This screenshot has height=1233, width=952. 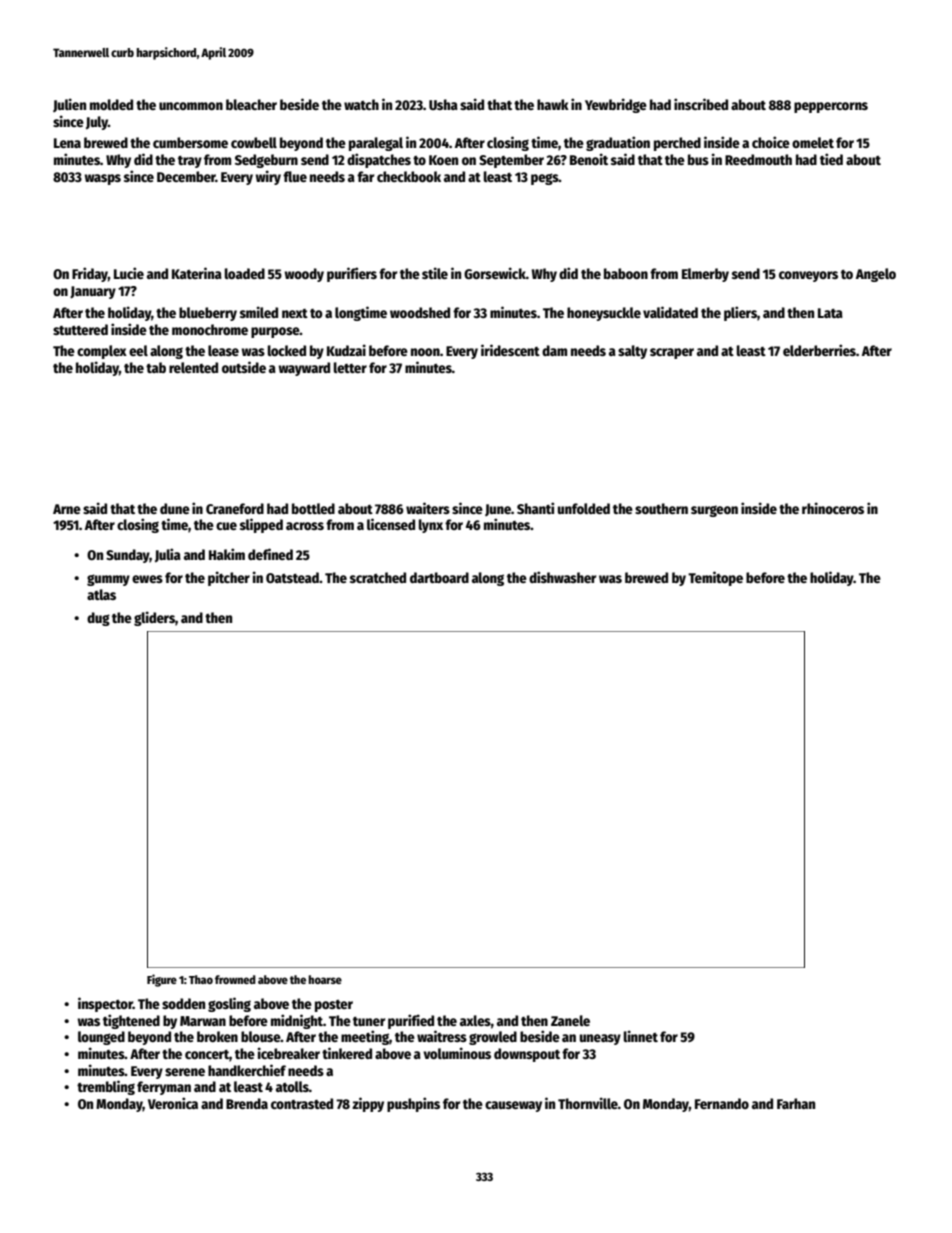 What do you see at coordinates (368, 1104) in the screenshot?
I see `zippy` at bounding box center [368, 1104].
